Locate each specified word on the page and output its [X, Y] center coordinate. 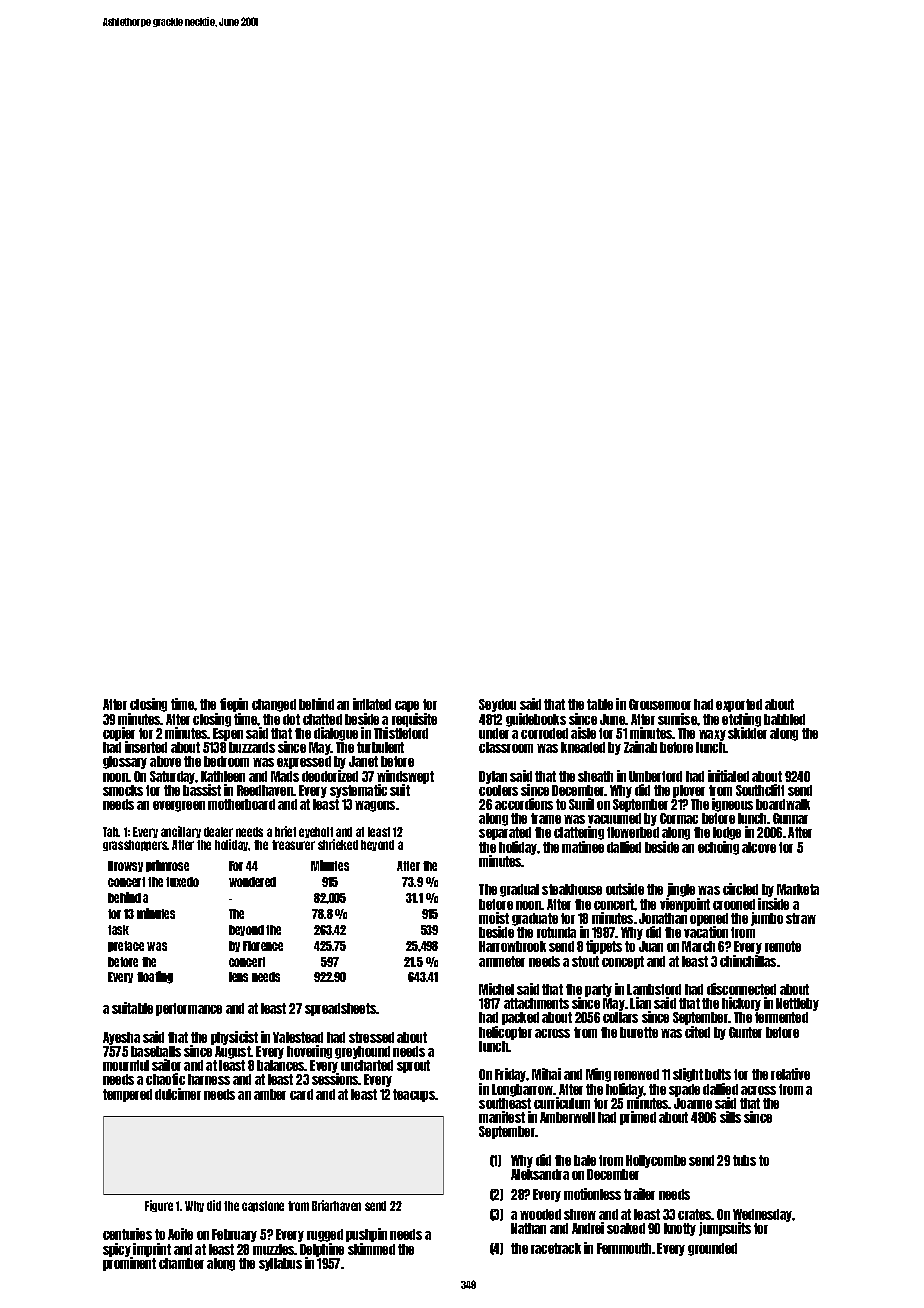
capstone [263, 1206]
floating [155, 977]
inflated [372, 704]
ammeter [502, 961]
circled [740, 889]
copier [119, 734]
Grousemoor [660, 704]
